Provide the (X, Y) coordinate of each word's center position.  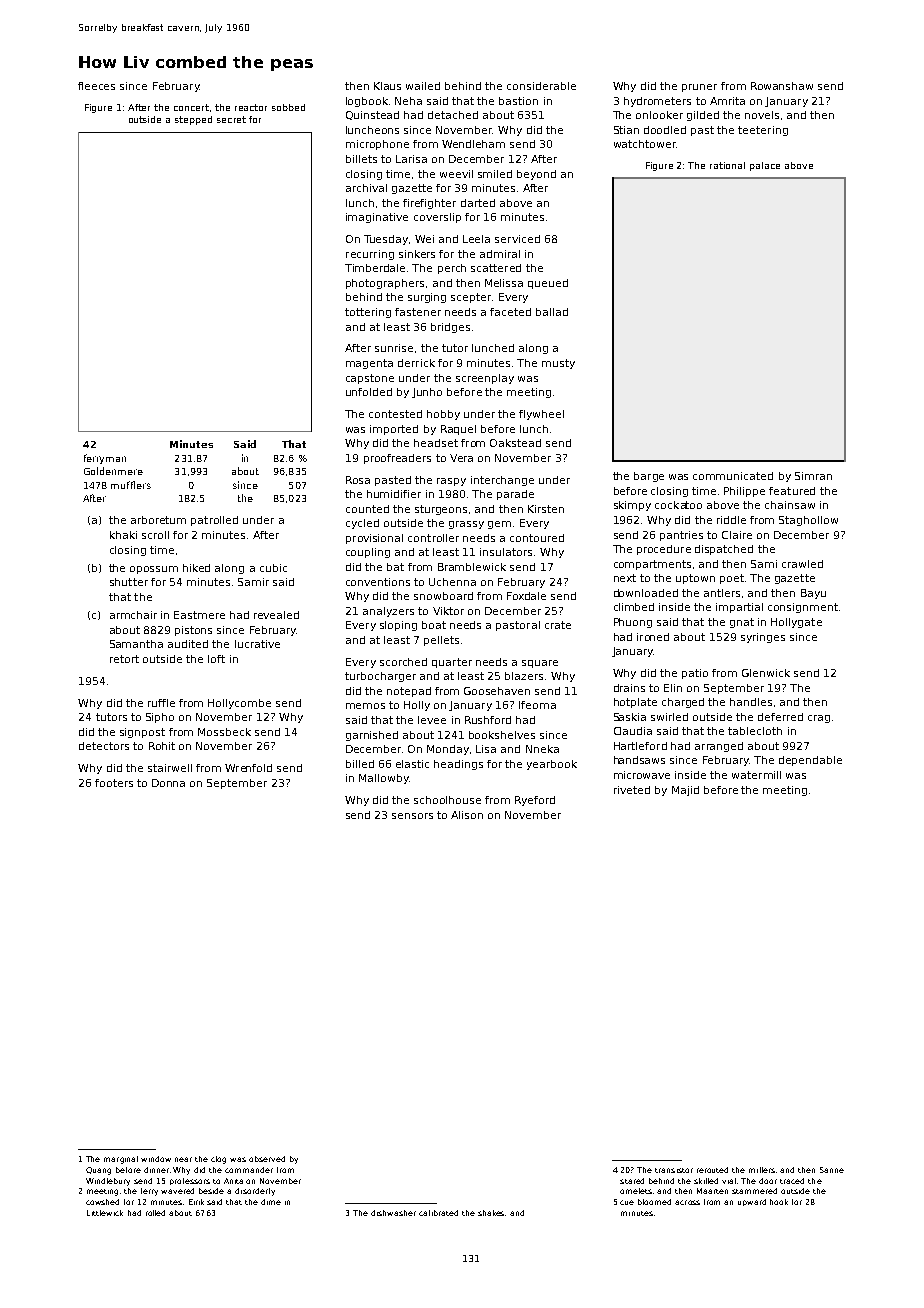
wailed (423, 86)
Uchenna (452, 582)
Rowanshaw (782, 86)
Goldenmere (113, 471)
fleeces (96, 86)
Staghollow (808, 521)
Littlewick (105, 1213)
